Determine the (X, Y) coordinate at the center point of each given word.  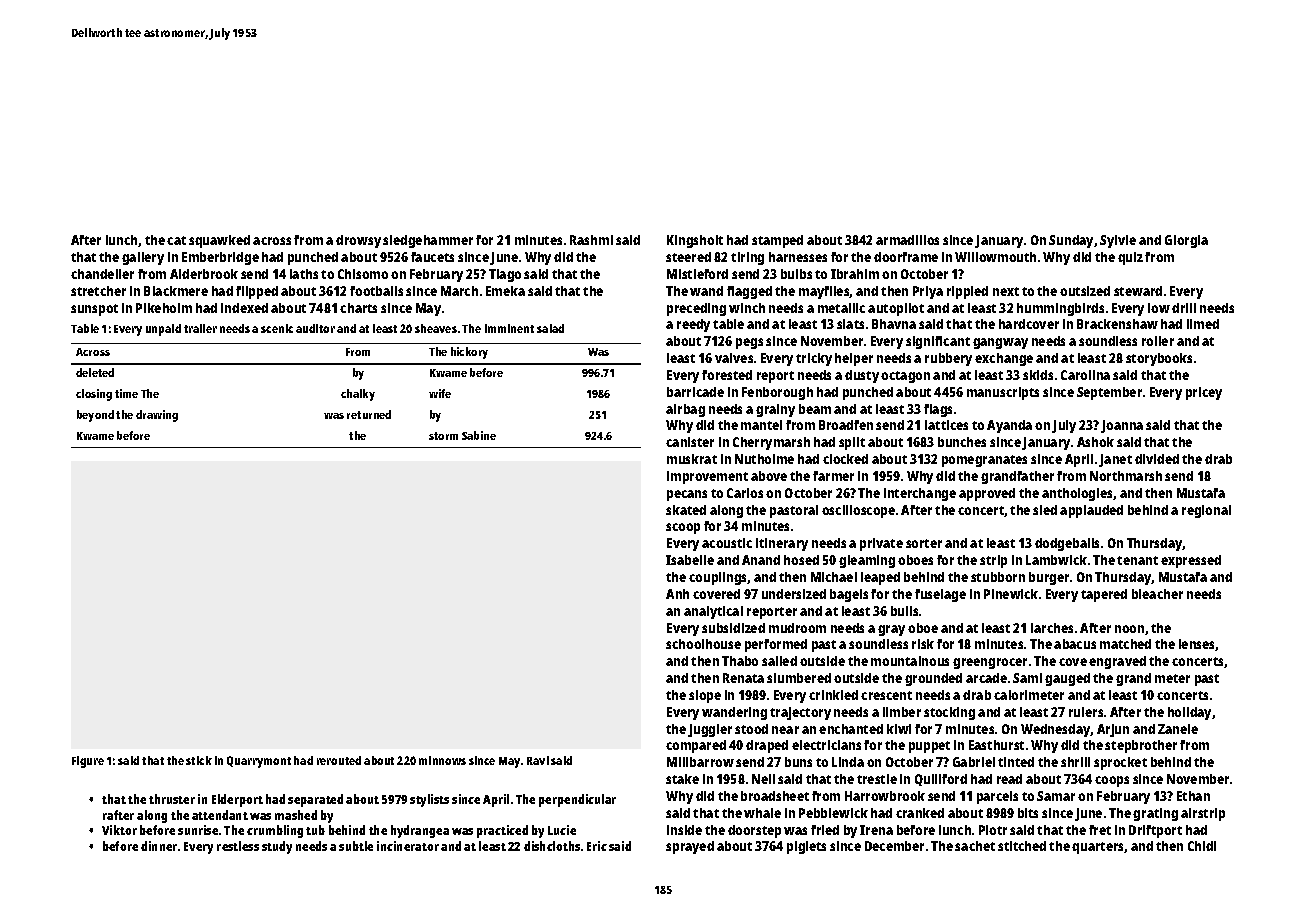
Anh (677, 594)
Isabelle (690, 560)
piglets (806, 847)
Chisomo (363, 274)
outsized (1085, 291)
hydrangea (420, 831)
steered (688, 257)
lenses (1197, 645)
